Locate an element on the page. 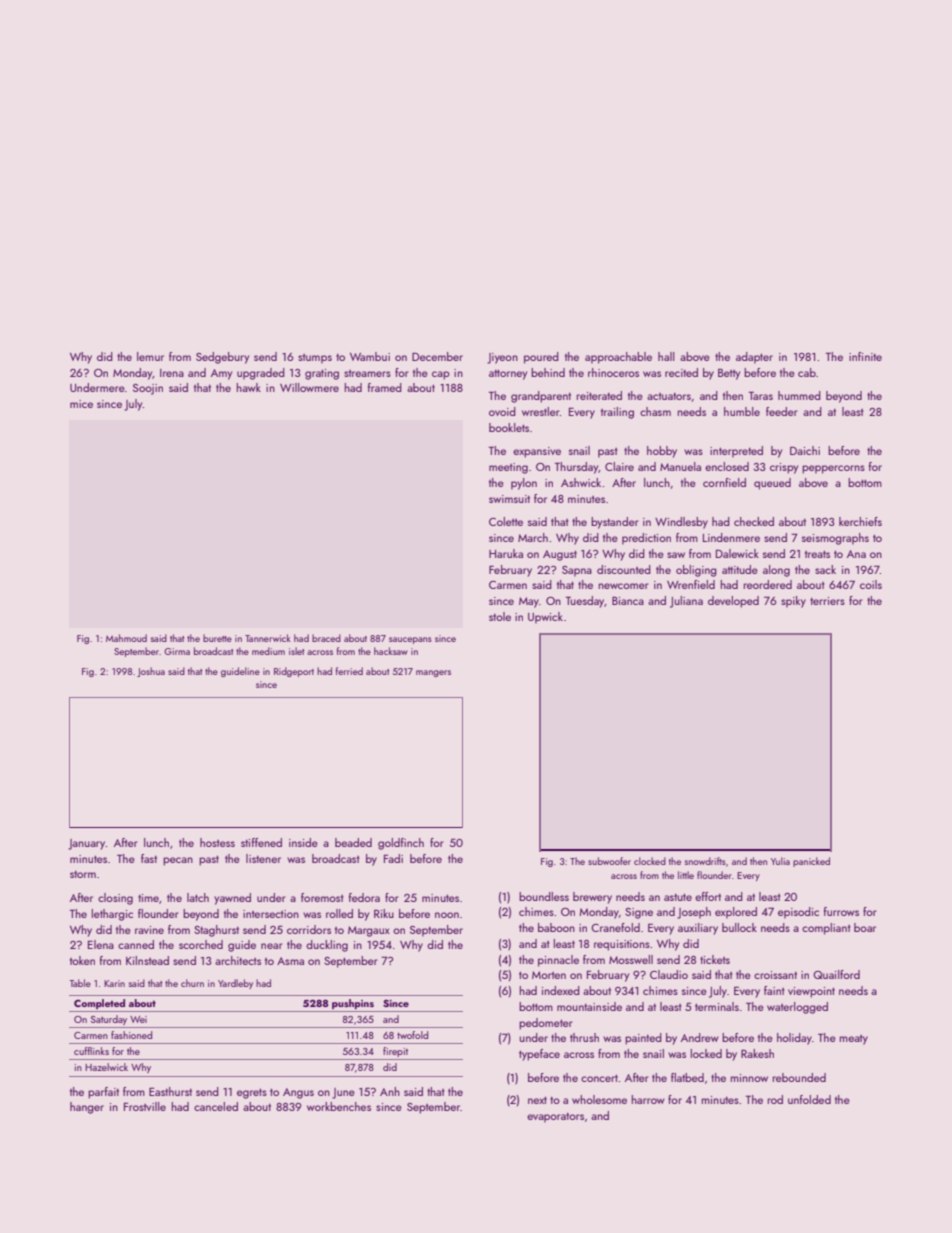 This page has height=1233, width=952. Margaux is located at coordinates (369, 931).
